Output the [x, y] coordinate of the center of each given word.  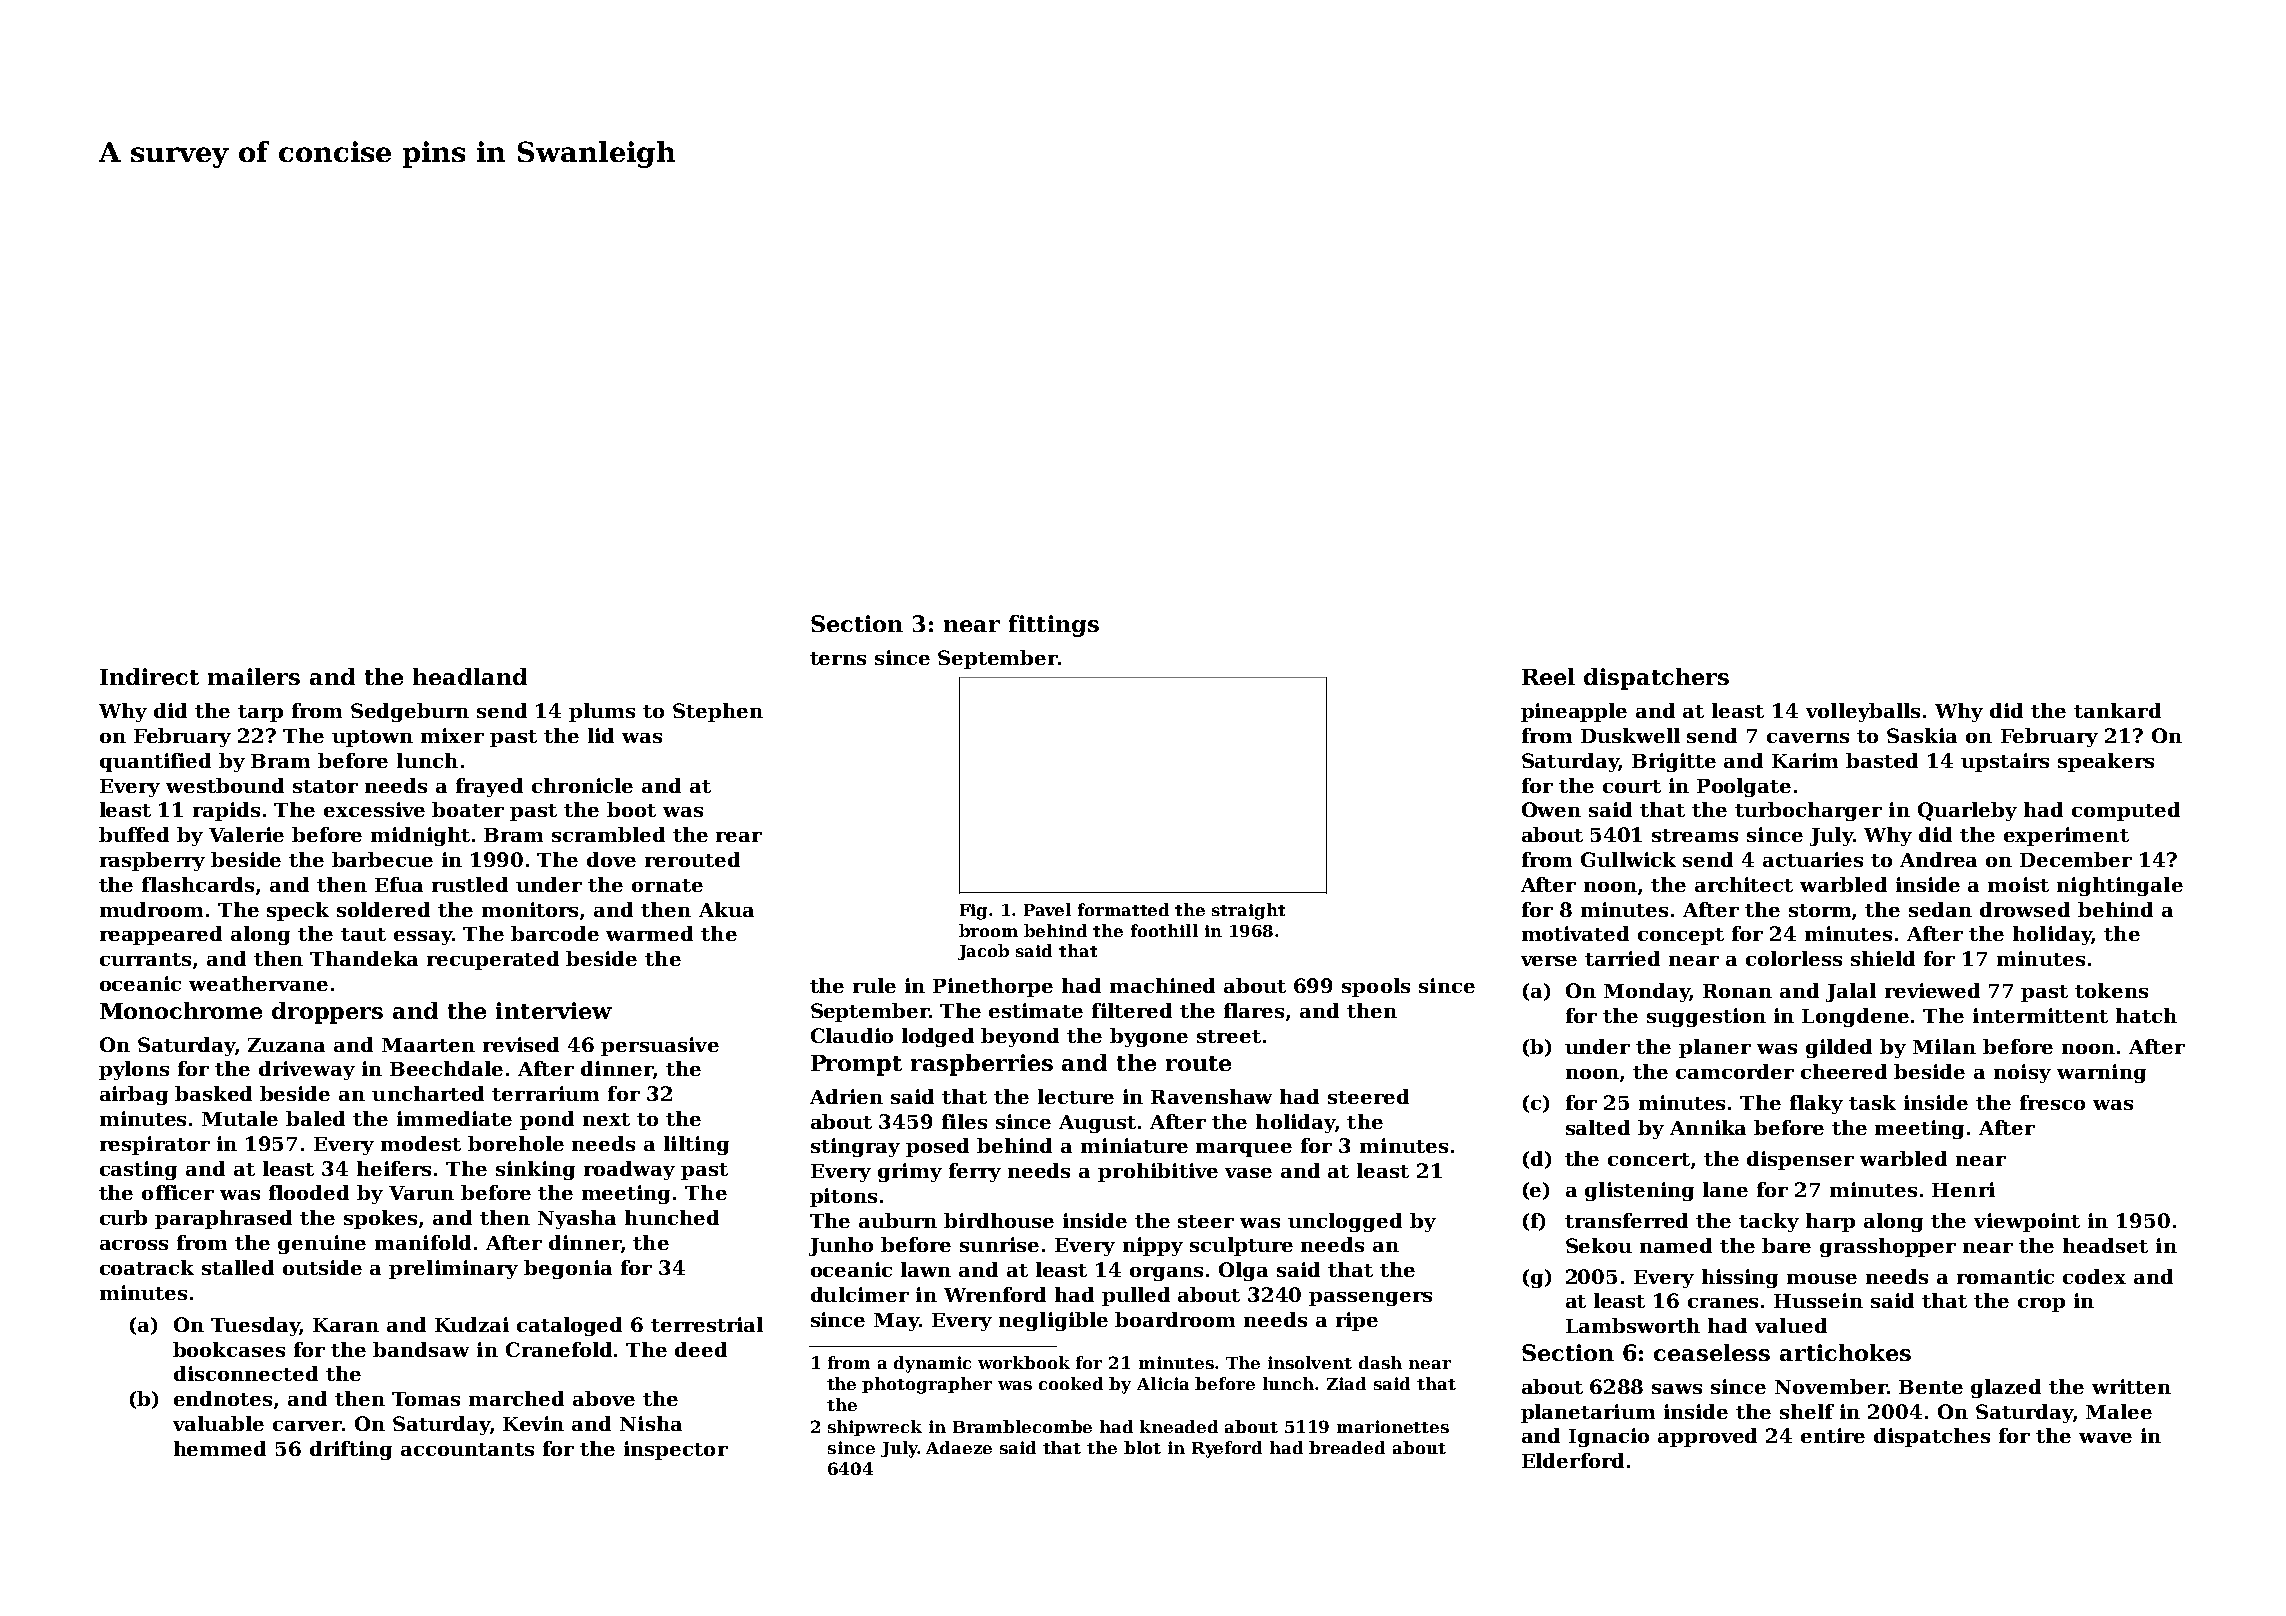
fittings [1054, 626]
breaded [1347, 1447]
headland [470, 676]
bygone [1149, 1037]
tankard [2117, 710]
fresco [2052, 1102]
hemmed [220, 1448]
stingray [855, 1147]
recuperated [493, 960]
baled [315, 1118]
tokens [2111, 990]
